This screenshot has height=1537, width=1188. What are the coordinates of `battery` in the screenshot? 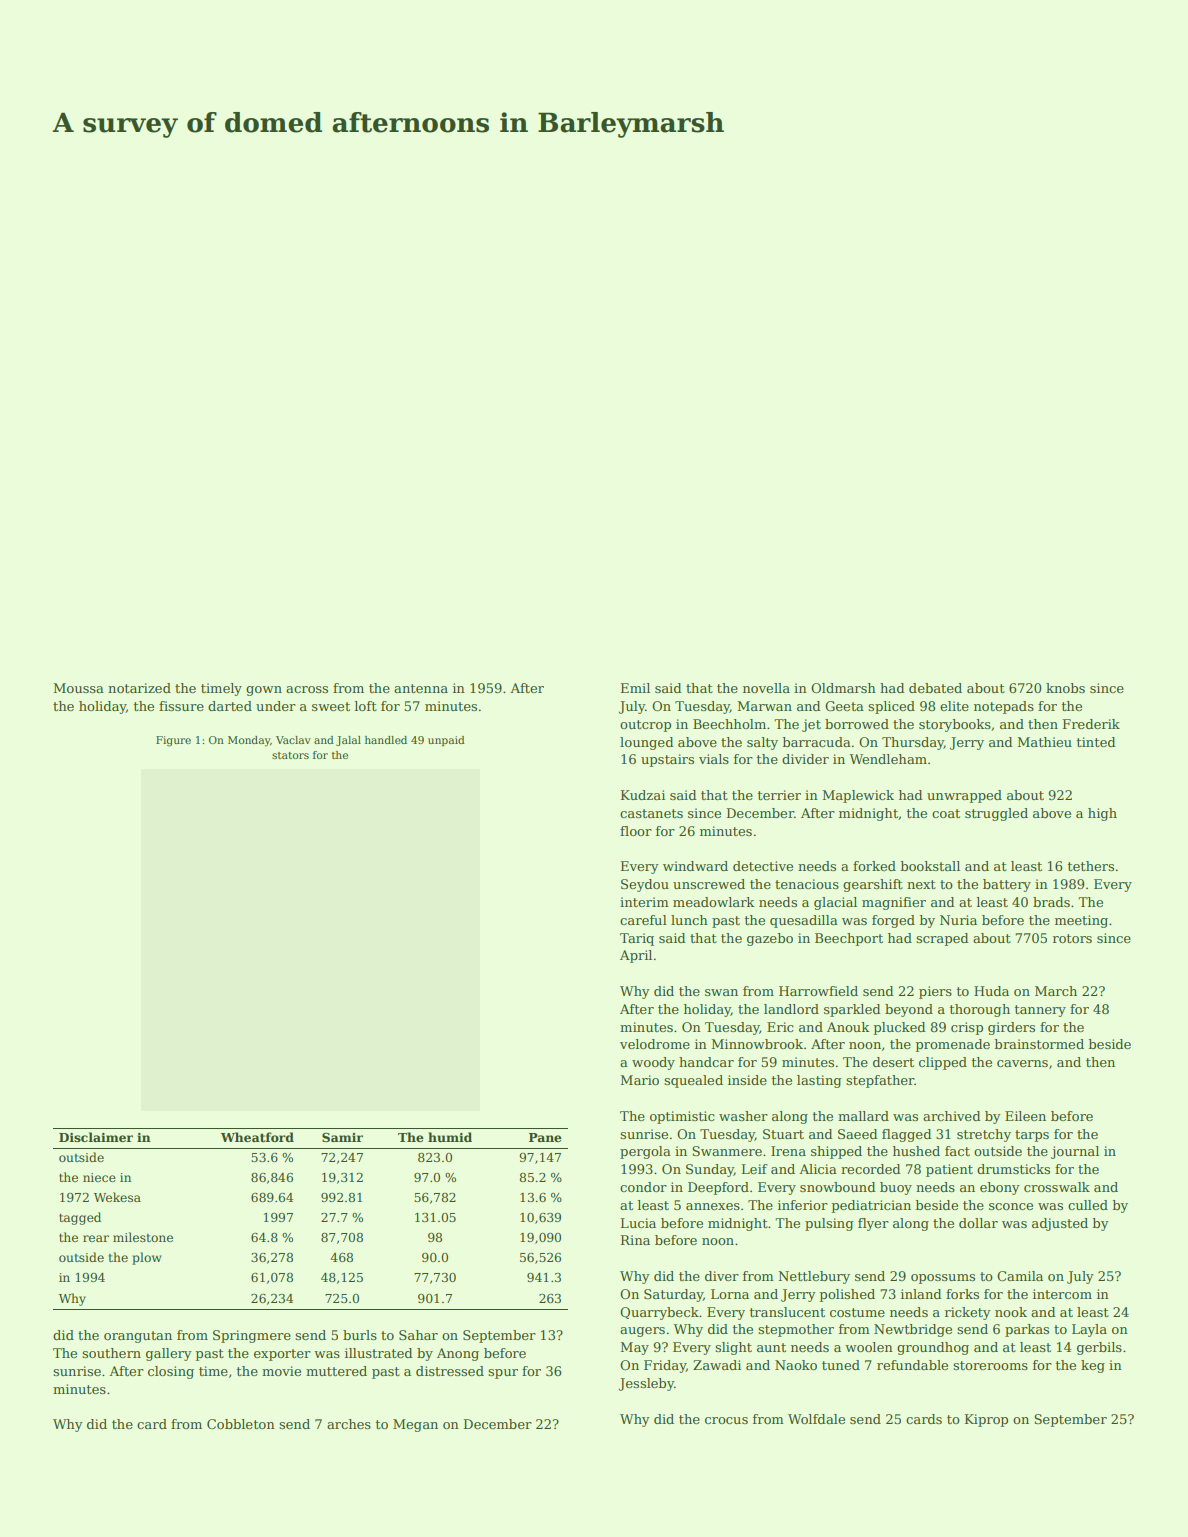 It's located at (1007, 885).
